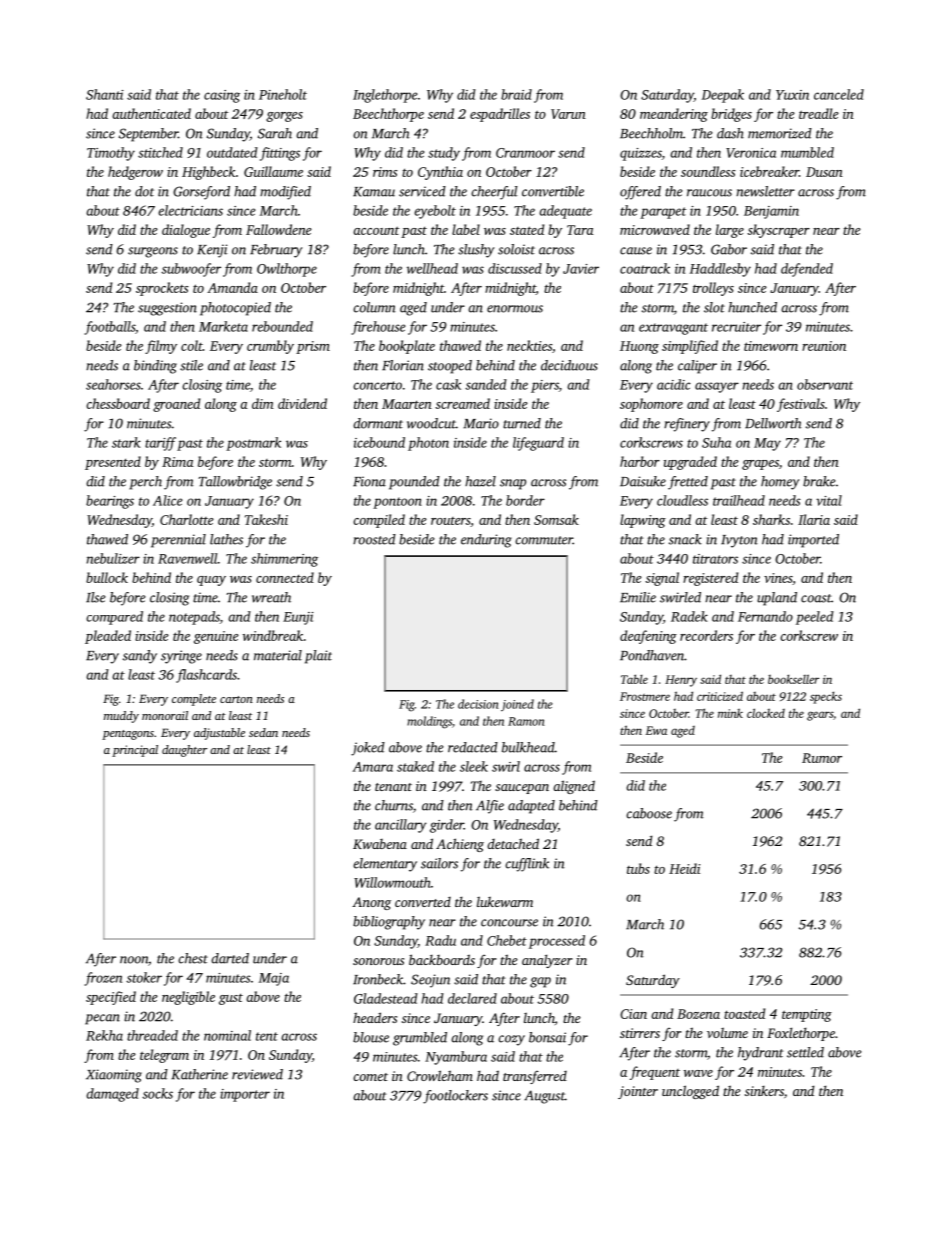 Image resolution: width=952 pixels, height=1233 pixels. I want to click on convertible, so click(553, 191).
